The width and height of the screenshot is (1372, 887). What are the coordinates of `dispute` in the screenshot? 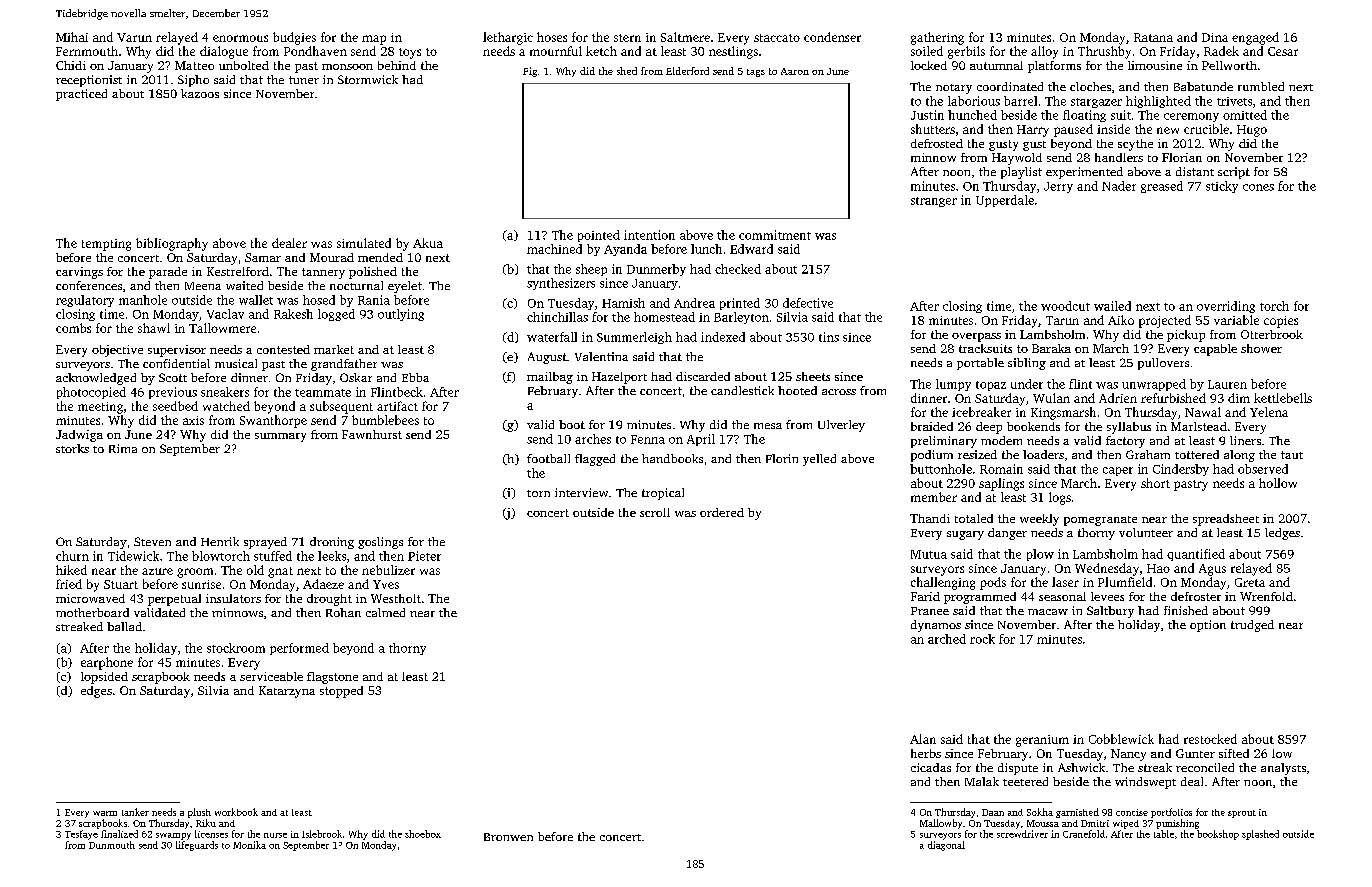 It's located at (1018, 769).
